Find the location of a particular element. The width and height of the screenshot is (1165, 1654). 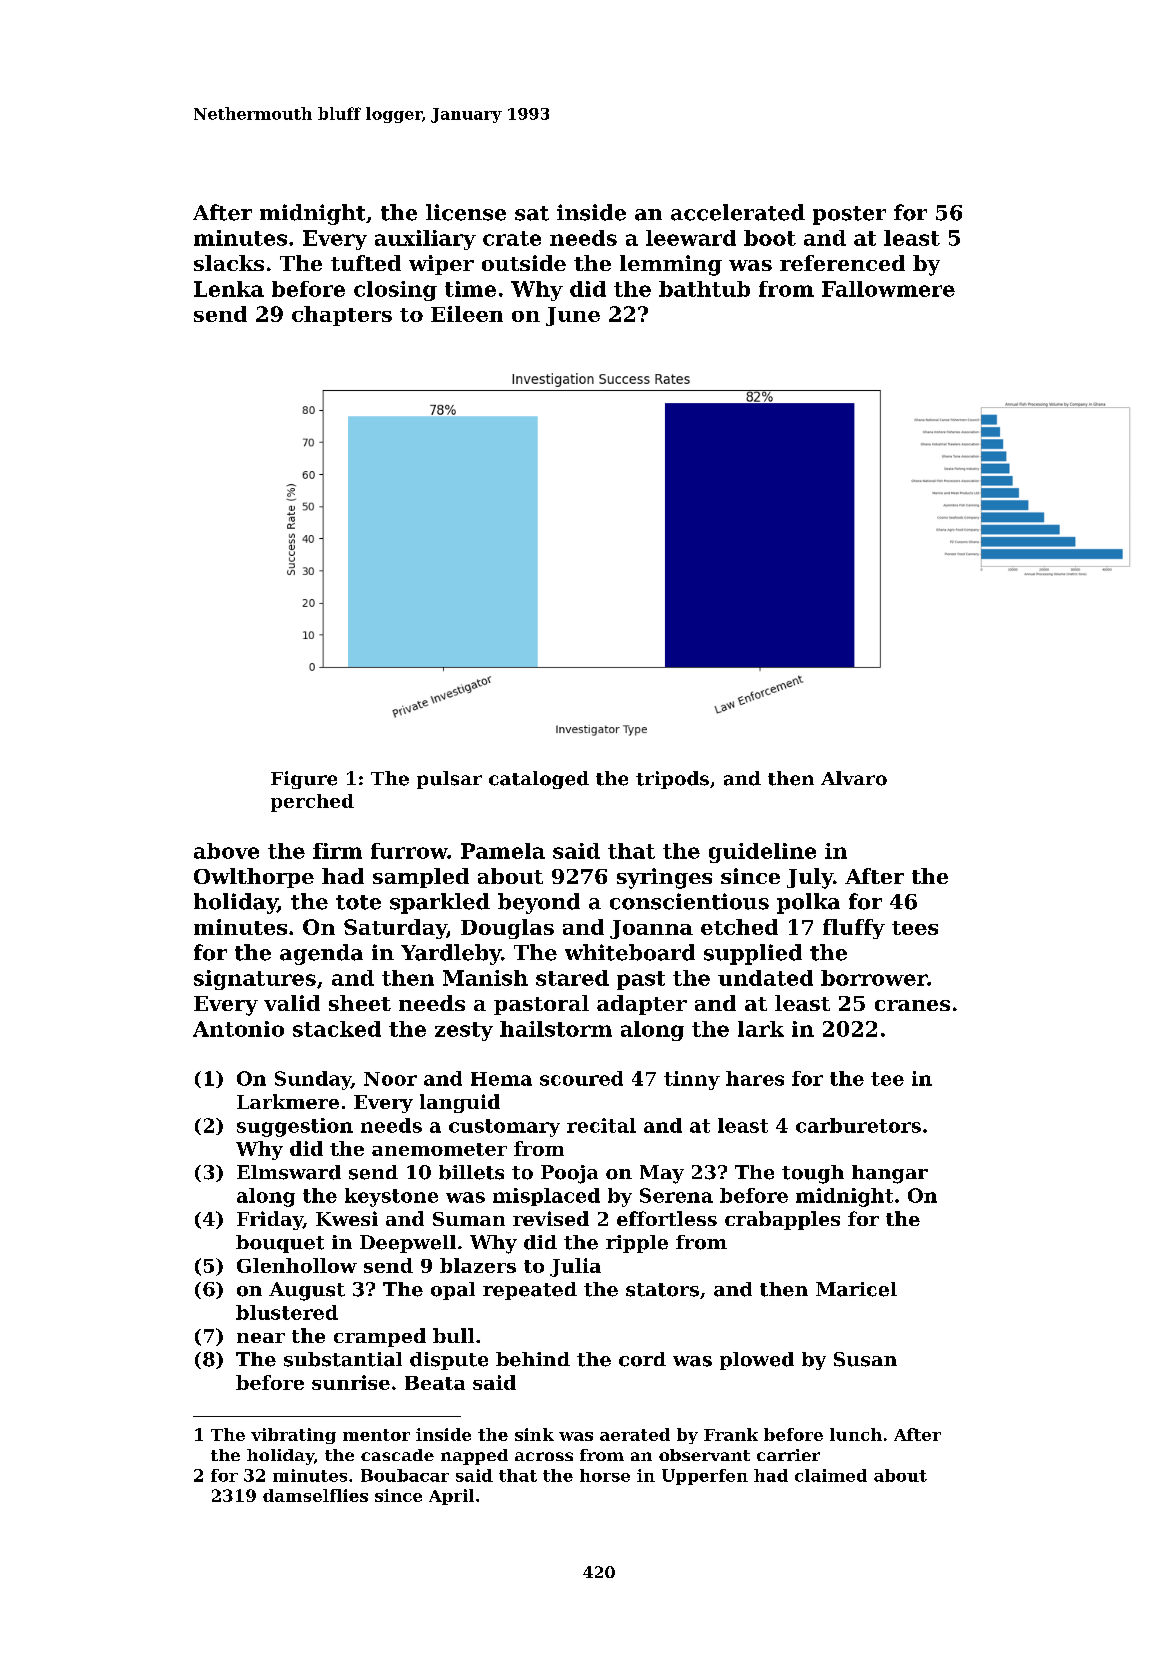

tripods is located at coordinates (672, 780).
